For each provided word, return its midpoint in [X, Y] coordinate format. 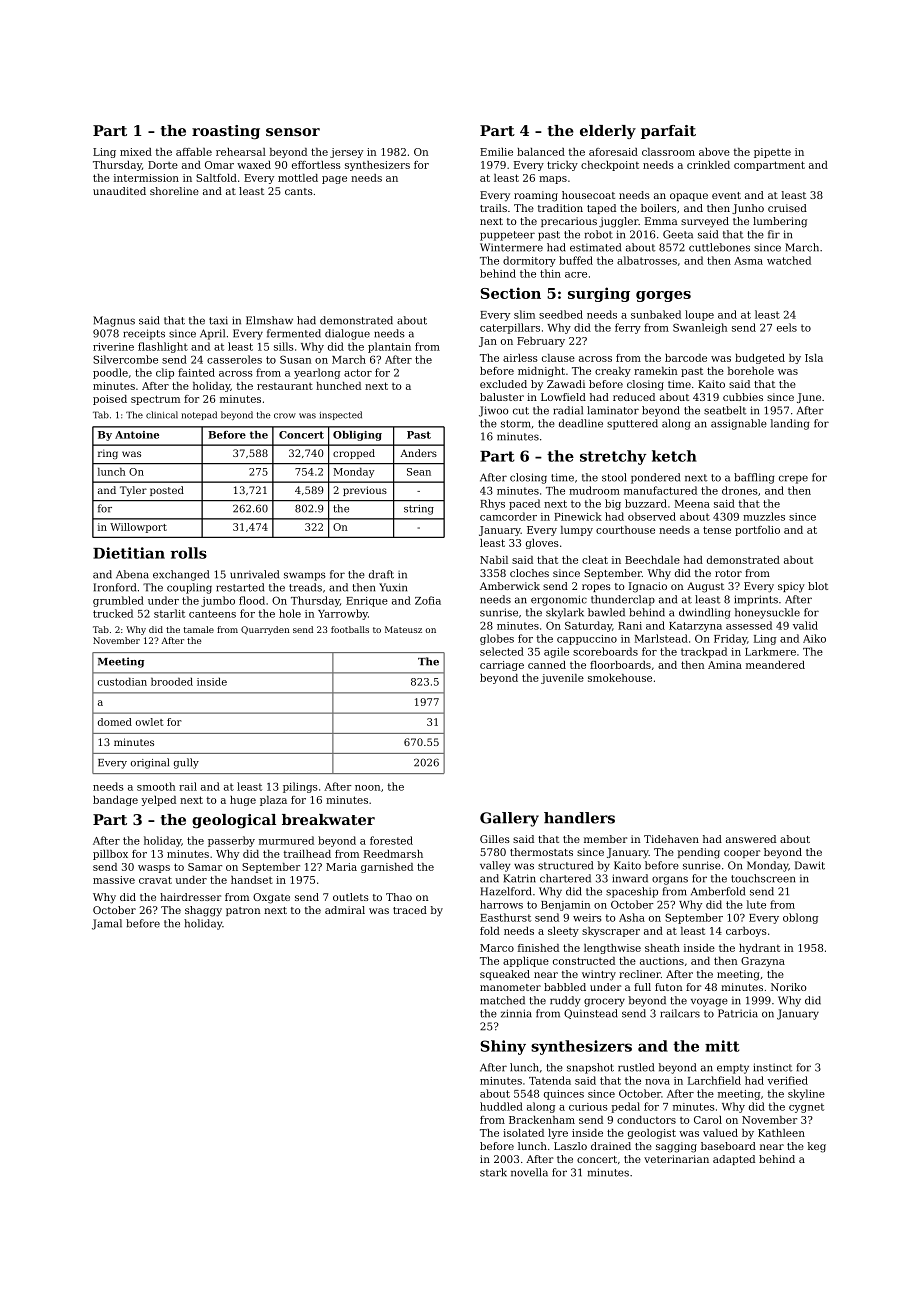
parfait [668, 132]
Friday [730, 639]
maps [553, 180]
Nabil [494, 560]
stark [493, 1172]
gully [186, 763]
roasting [226, 132]
